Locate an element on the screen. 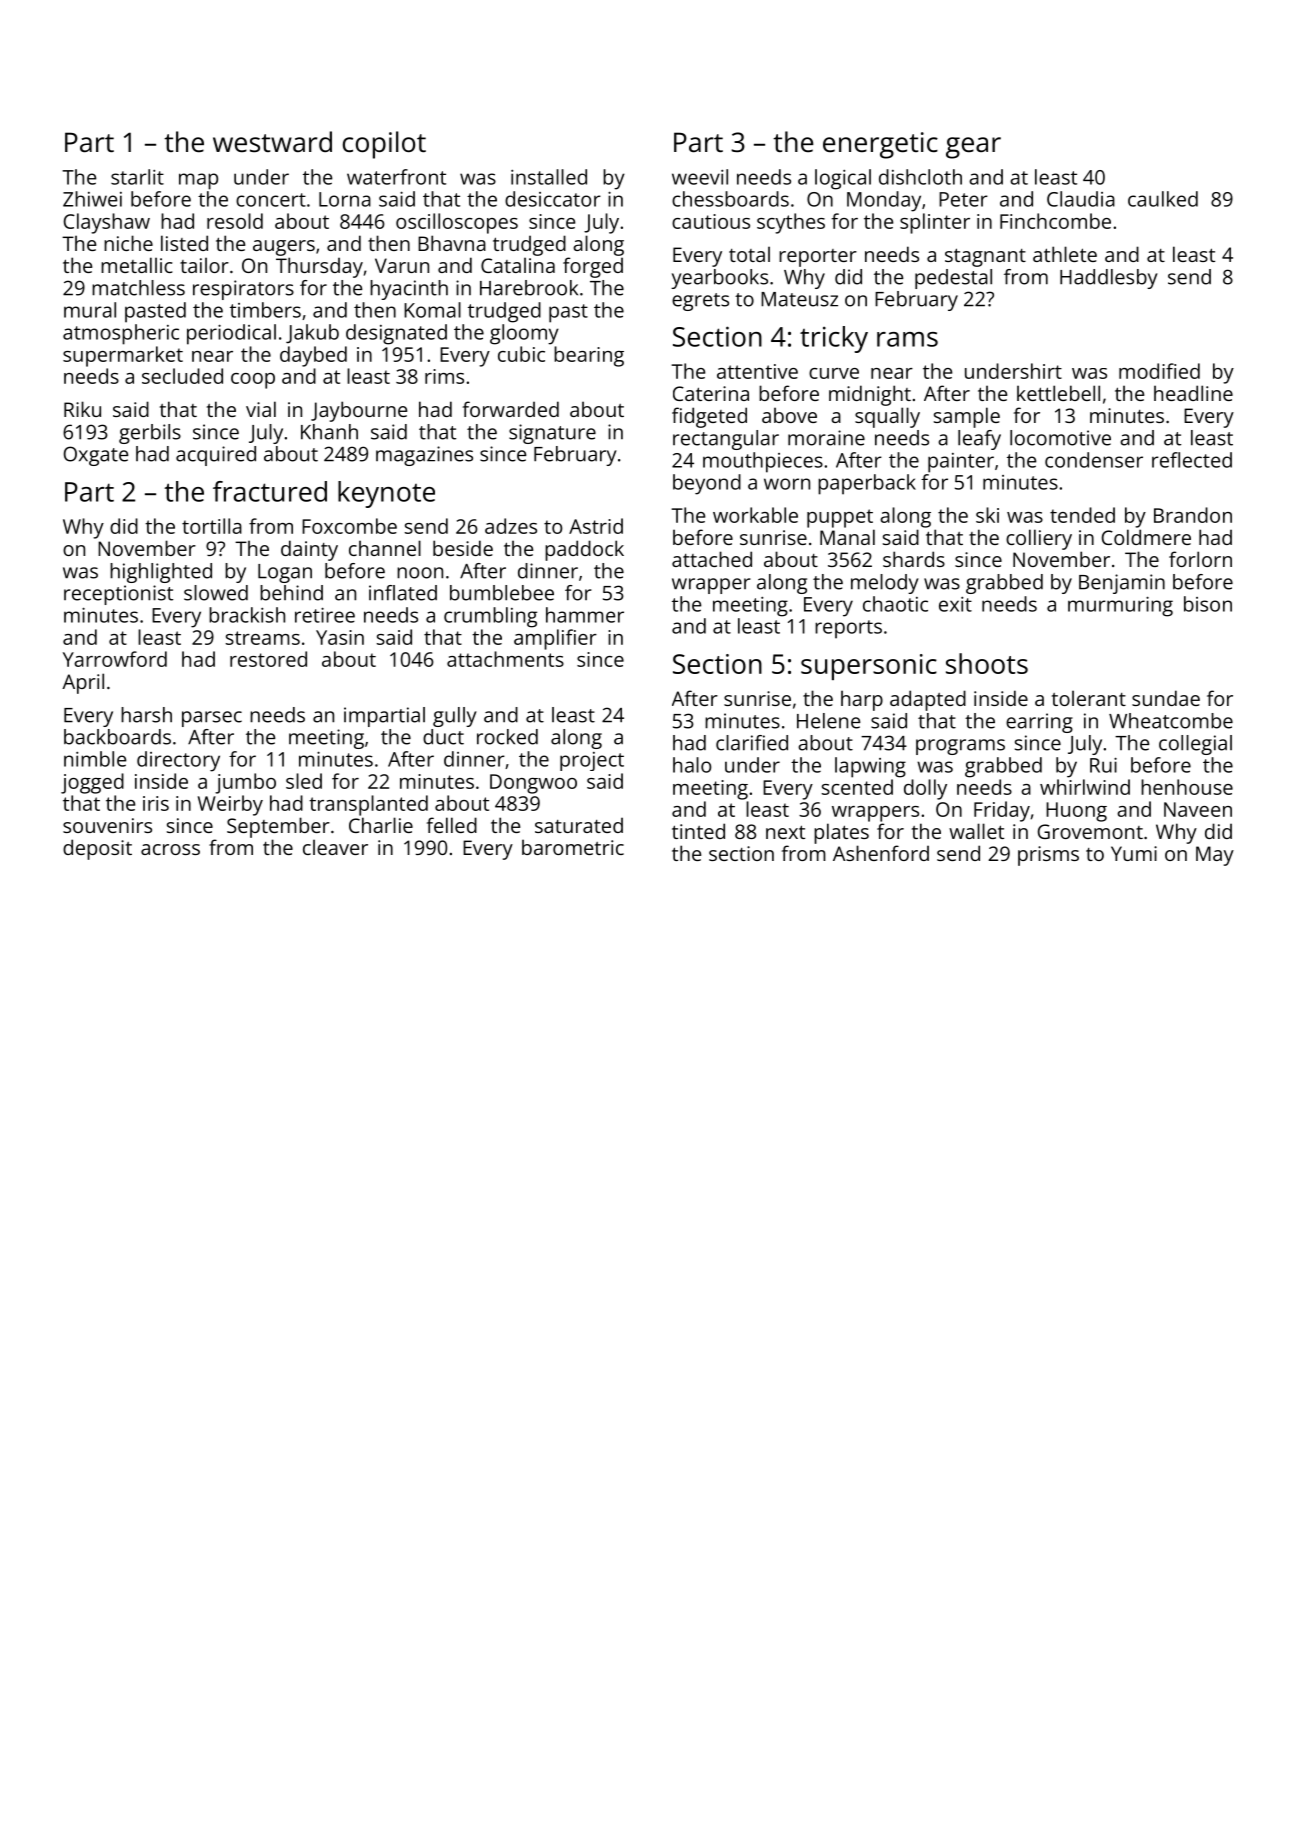 This screenshot has height=1833, width=1296. keynote is located at coordinates (386, 494).
